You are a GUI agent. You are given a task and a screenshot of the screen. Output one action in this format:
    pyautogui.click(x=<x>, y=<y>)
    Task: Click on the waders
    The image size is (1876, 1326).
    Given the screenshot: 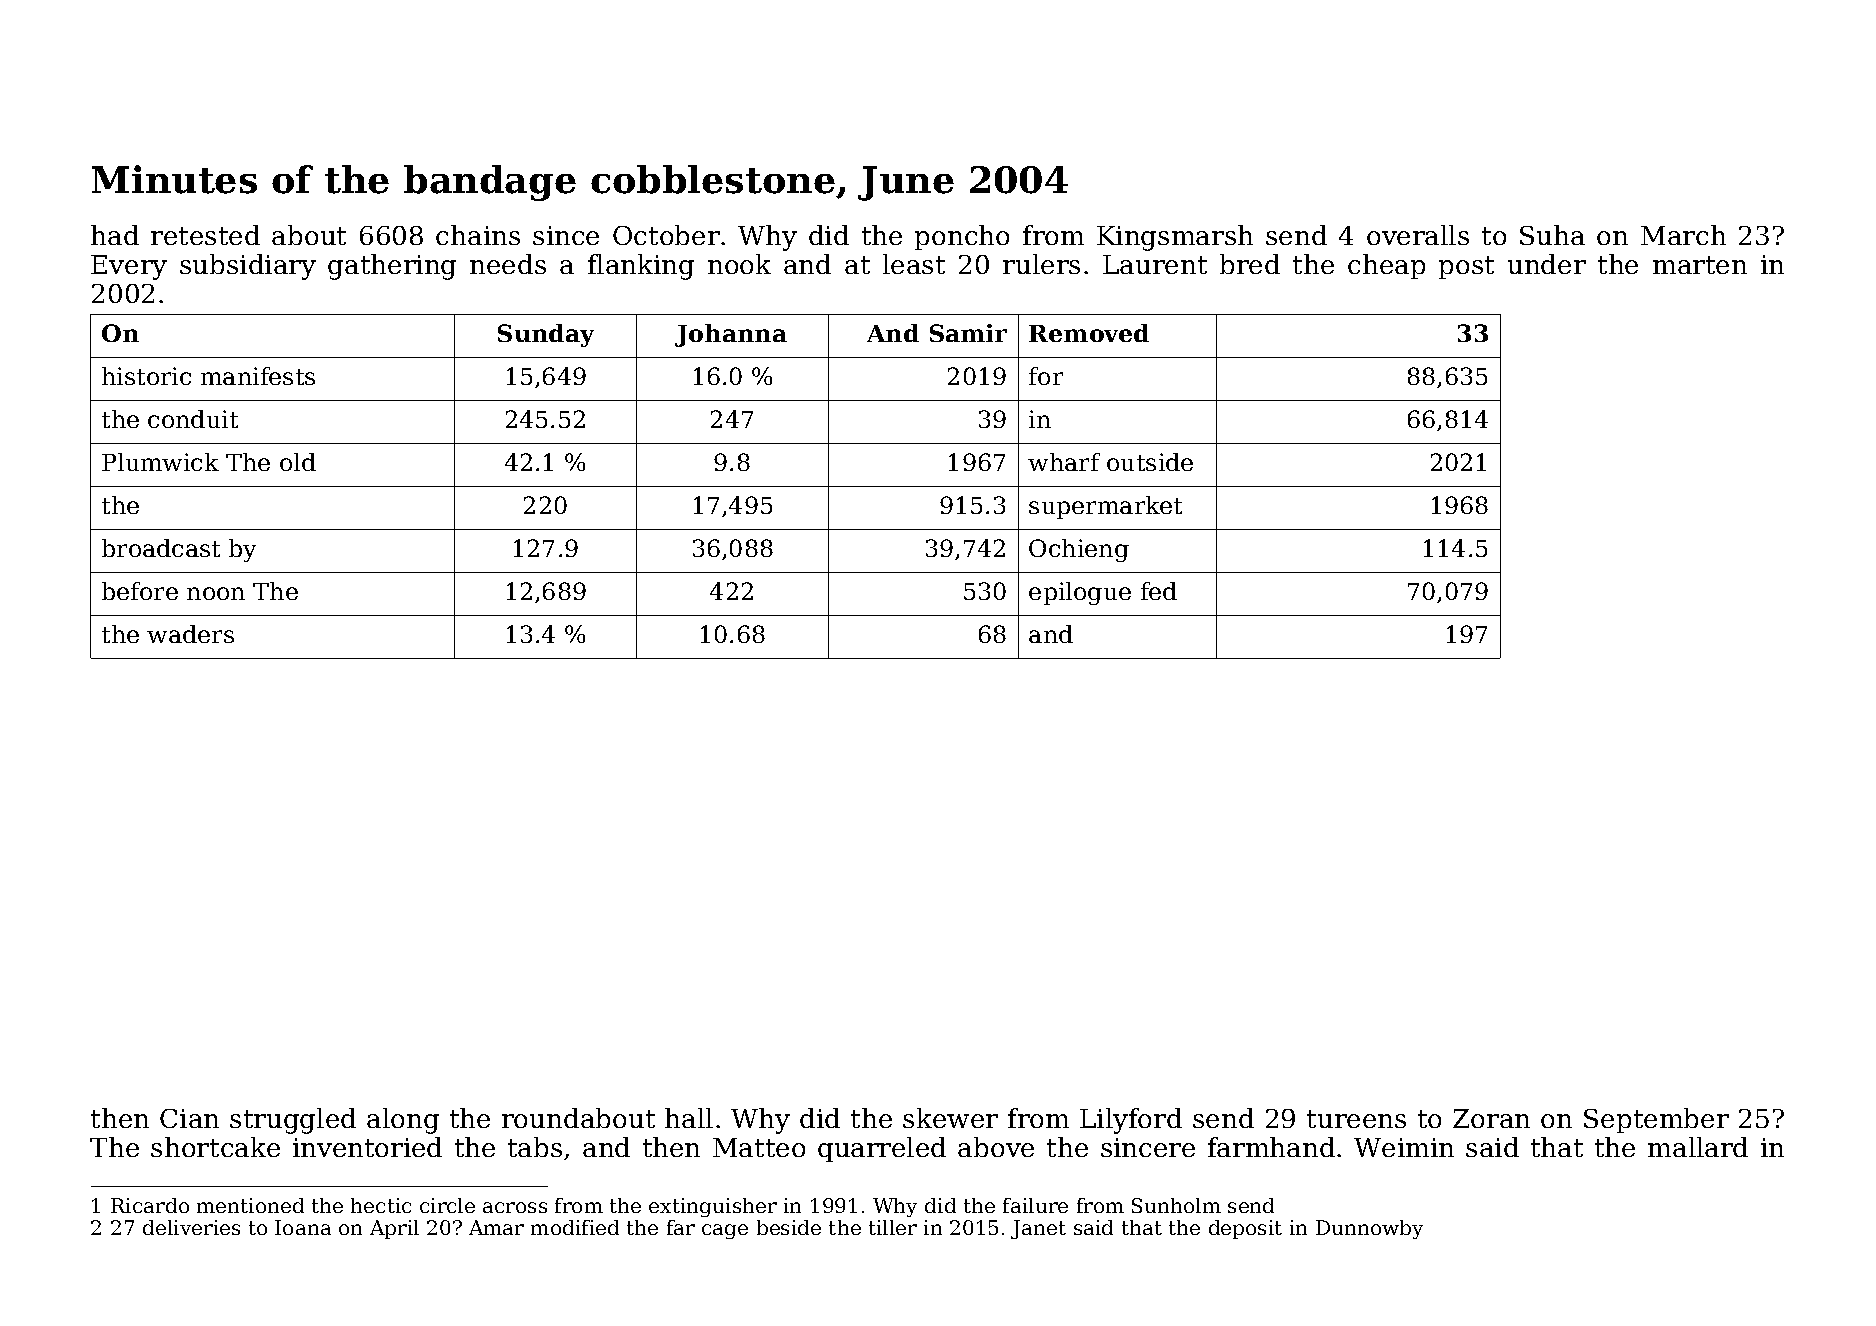 What is the action you would take?
    pyautogui.click(x=190, y=634)
